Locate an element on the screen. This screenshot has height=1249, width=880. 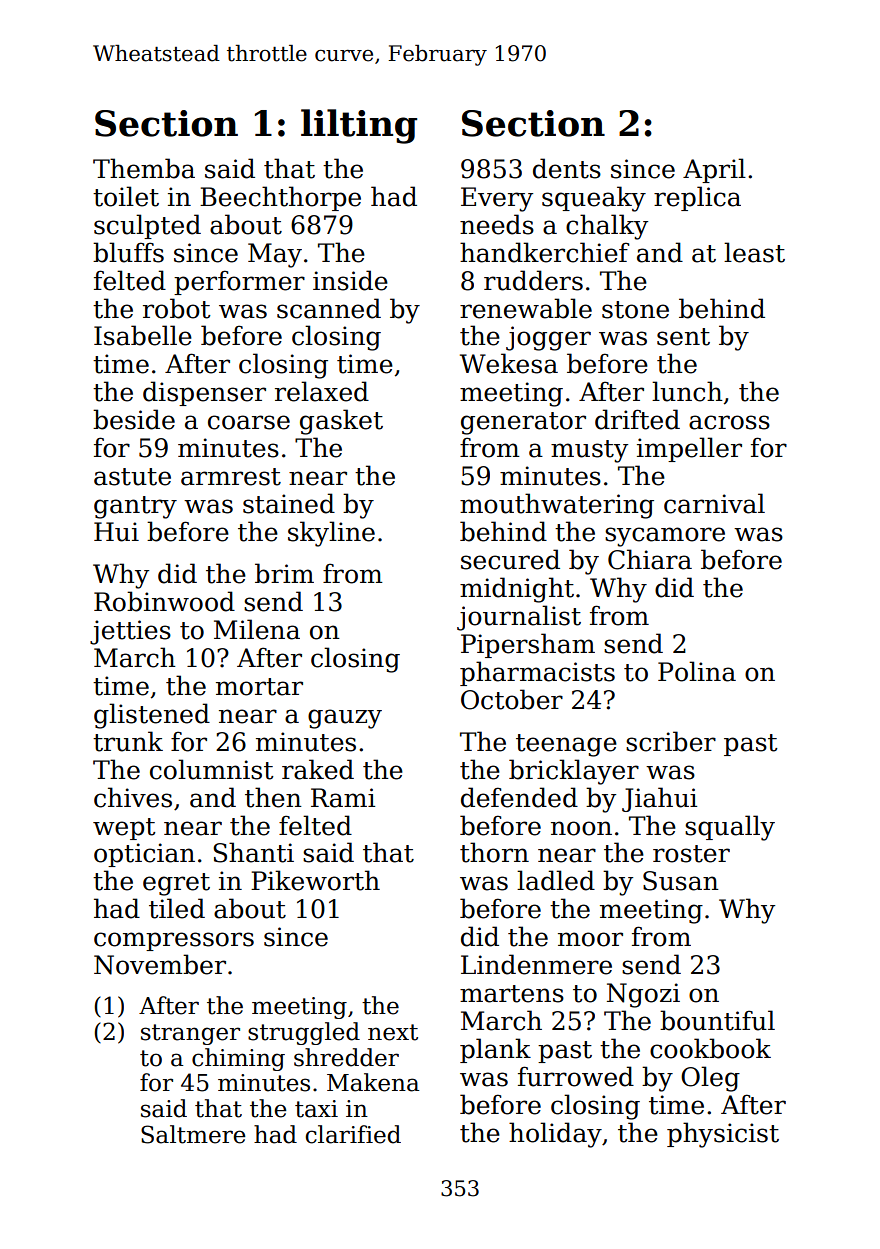
jetties is located at coordinates (130, 632).
